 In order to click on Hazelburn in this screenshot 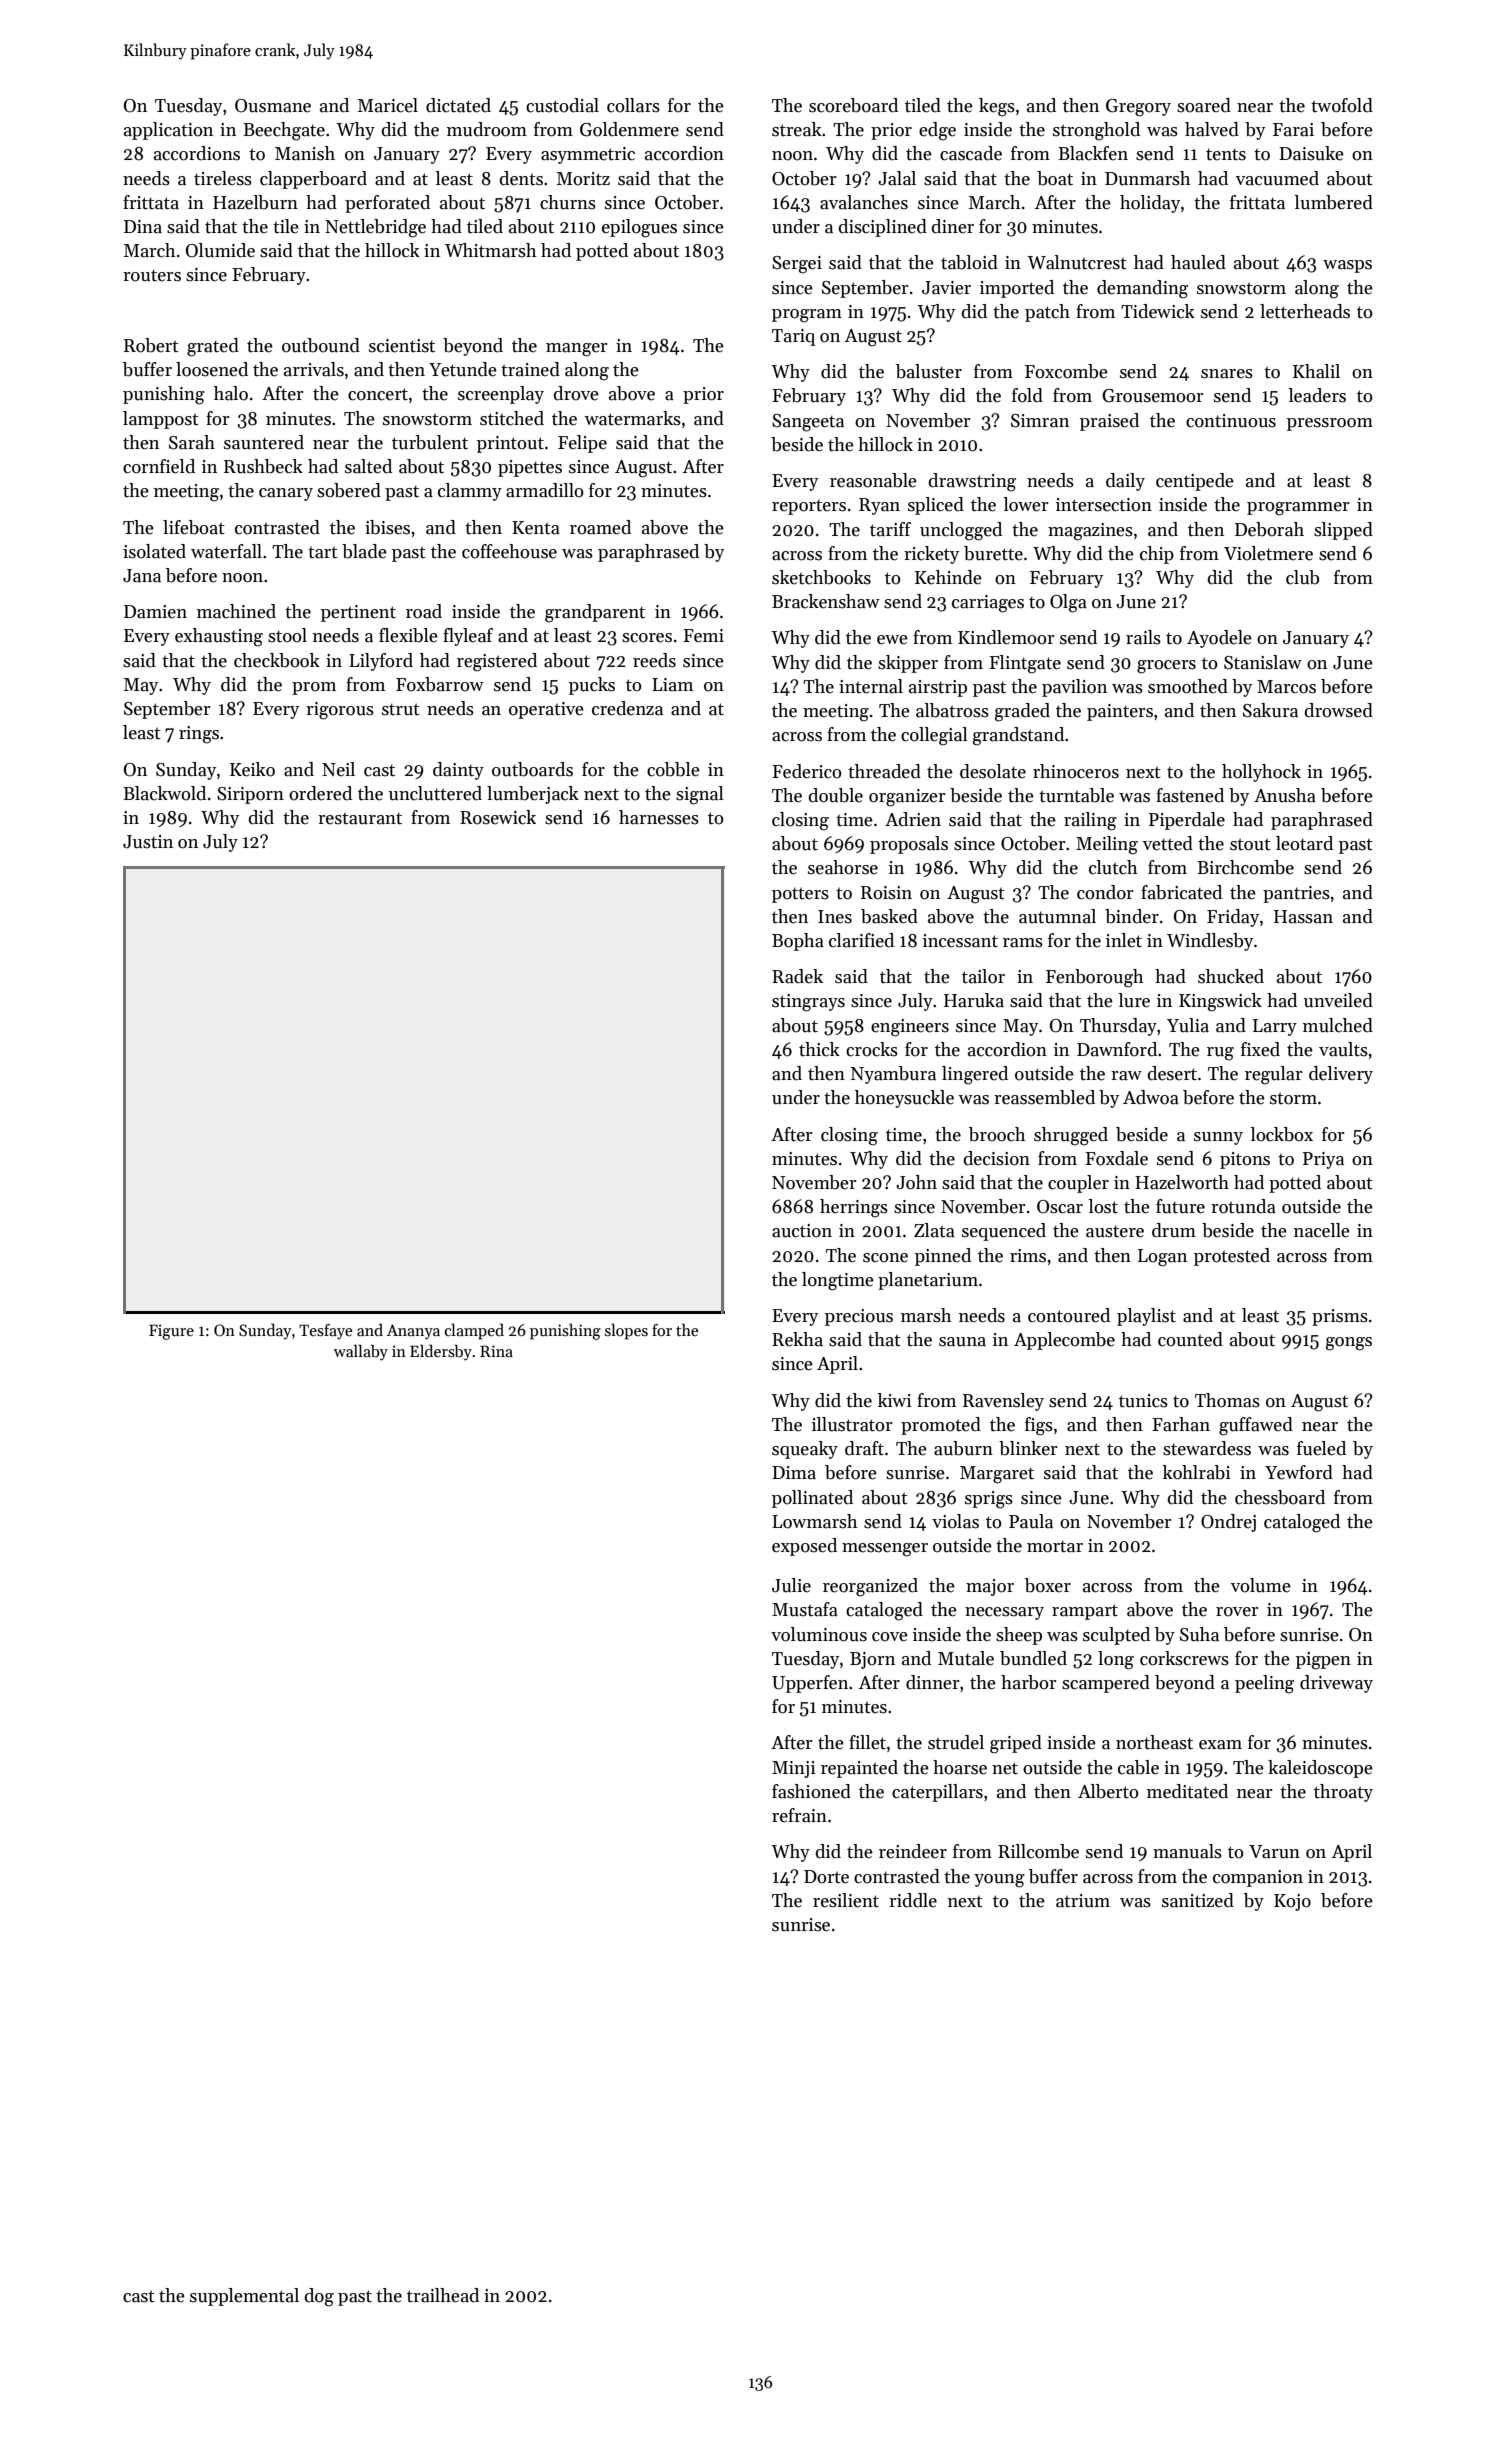, I will do `click(255, 202)`.
